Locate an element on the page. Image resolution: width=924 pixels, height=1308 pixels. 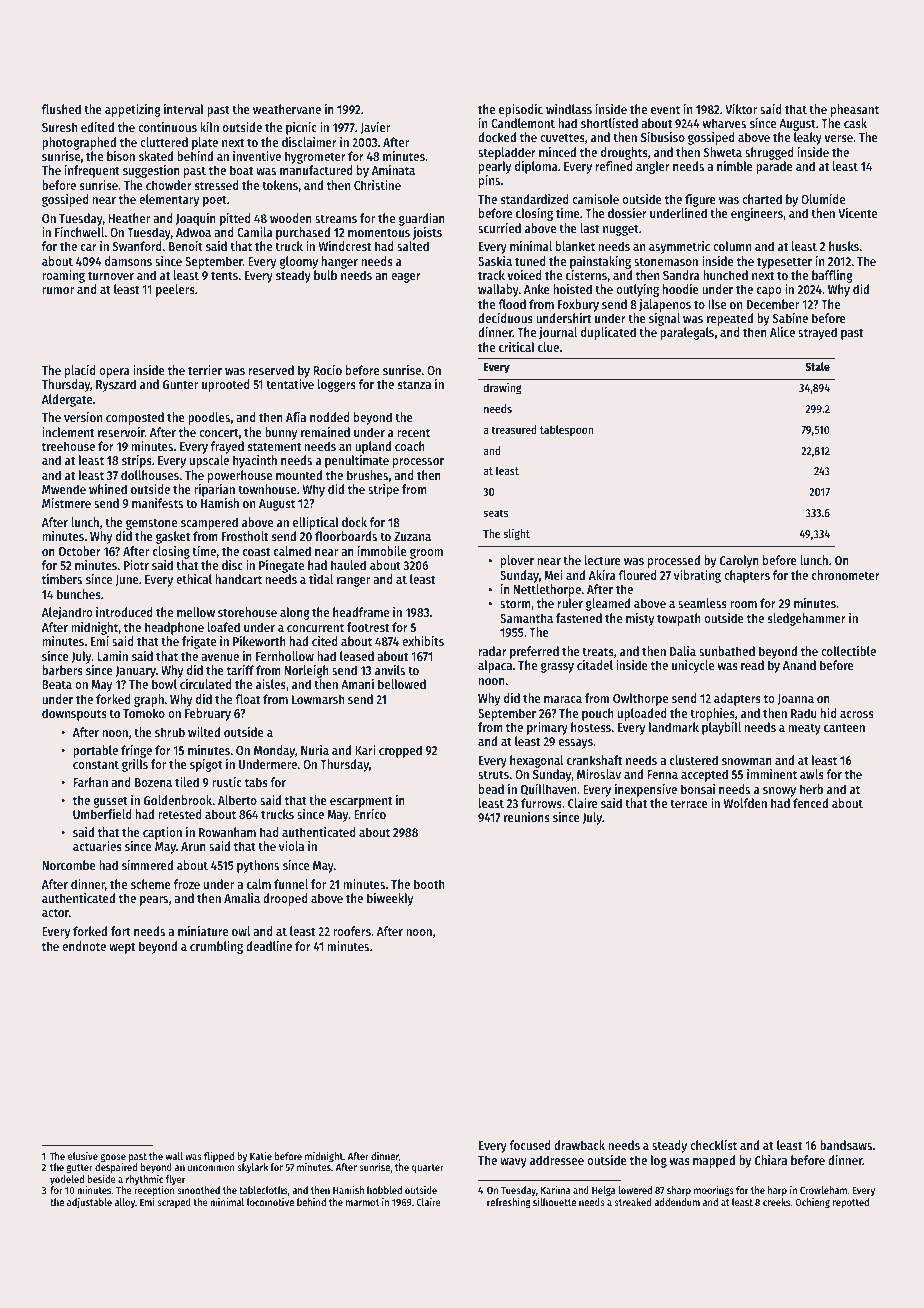
paralegals is located at coordinates (687, 333).
